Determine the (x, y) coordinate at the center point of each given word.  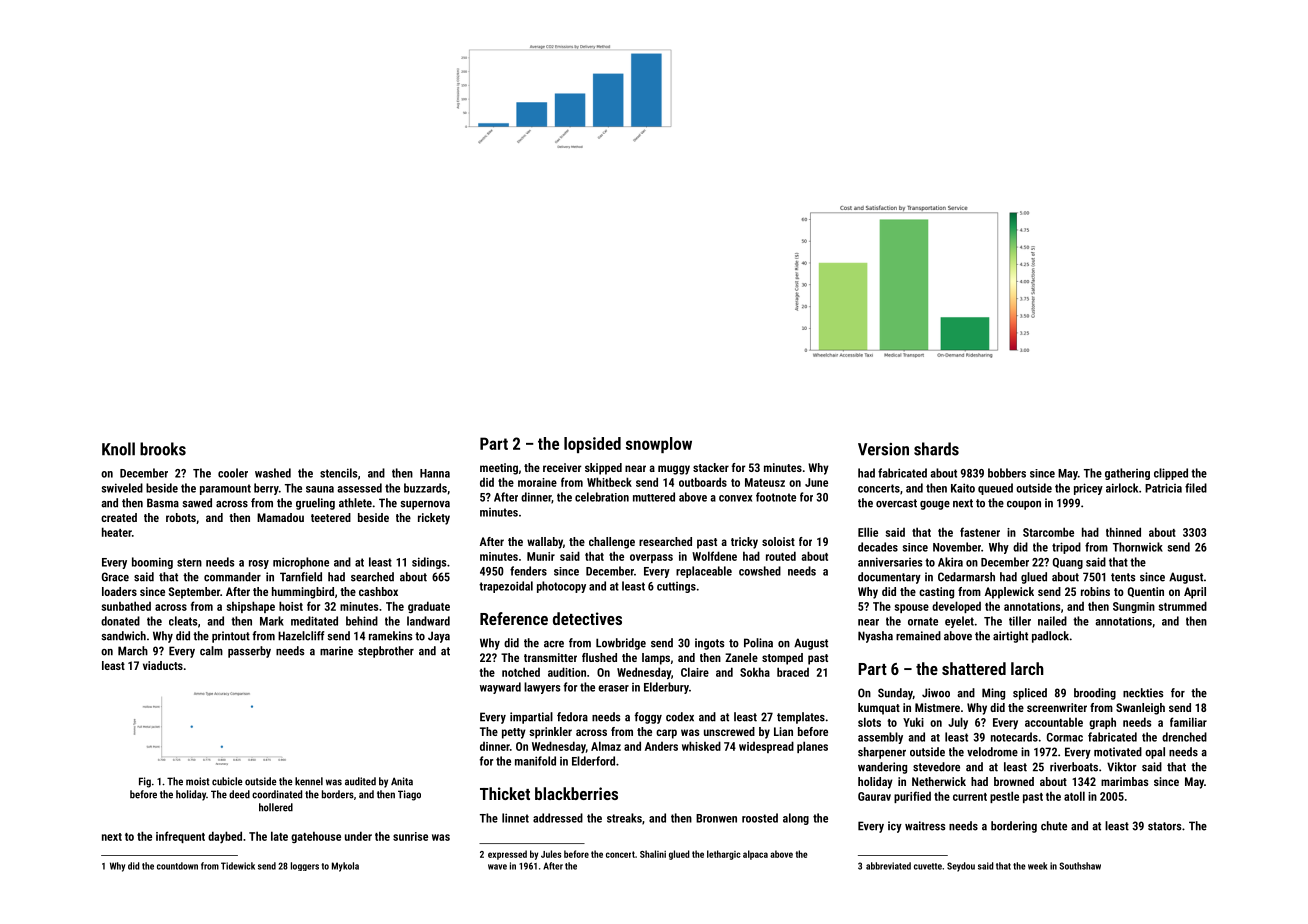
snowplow (659, 445)
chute (1054, 826)
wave (497, 867)
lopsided (592, 445)
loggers (305, 866)
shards (936, 449)
